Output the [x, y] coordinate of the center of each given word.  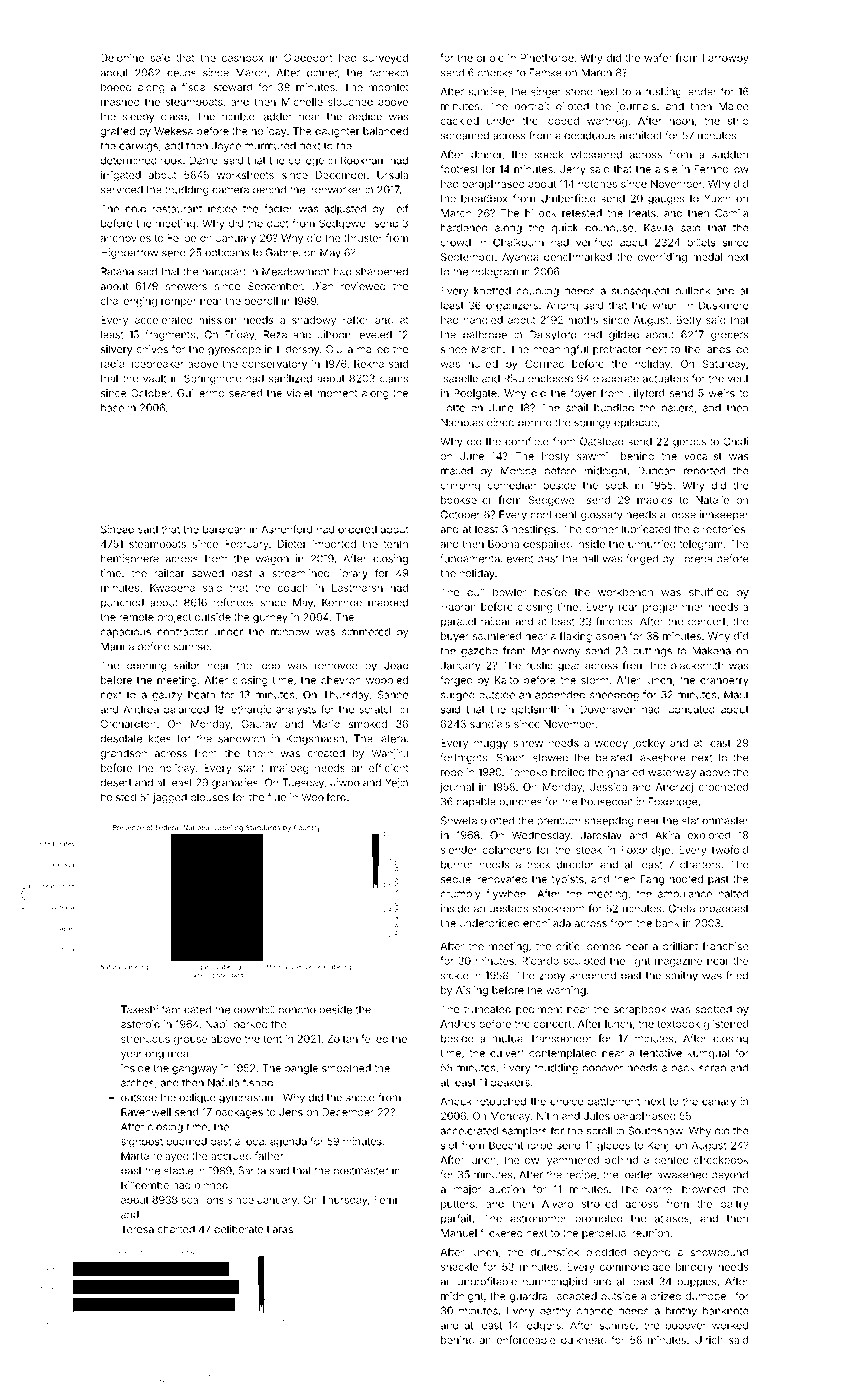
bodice [365, 116]
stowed [550, 758]
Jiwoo [345, 782]
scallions [202, 1200]
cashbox [243, 58]
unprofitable [487, 1282]
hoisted [118, 797]
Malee [734, 106]
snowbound [719, 1252]
